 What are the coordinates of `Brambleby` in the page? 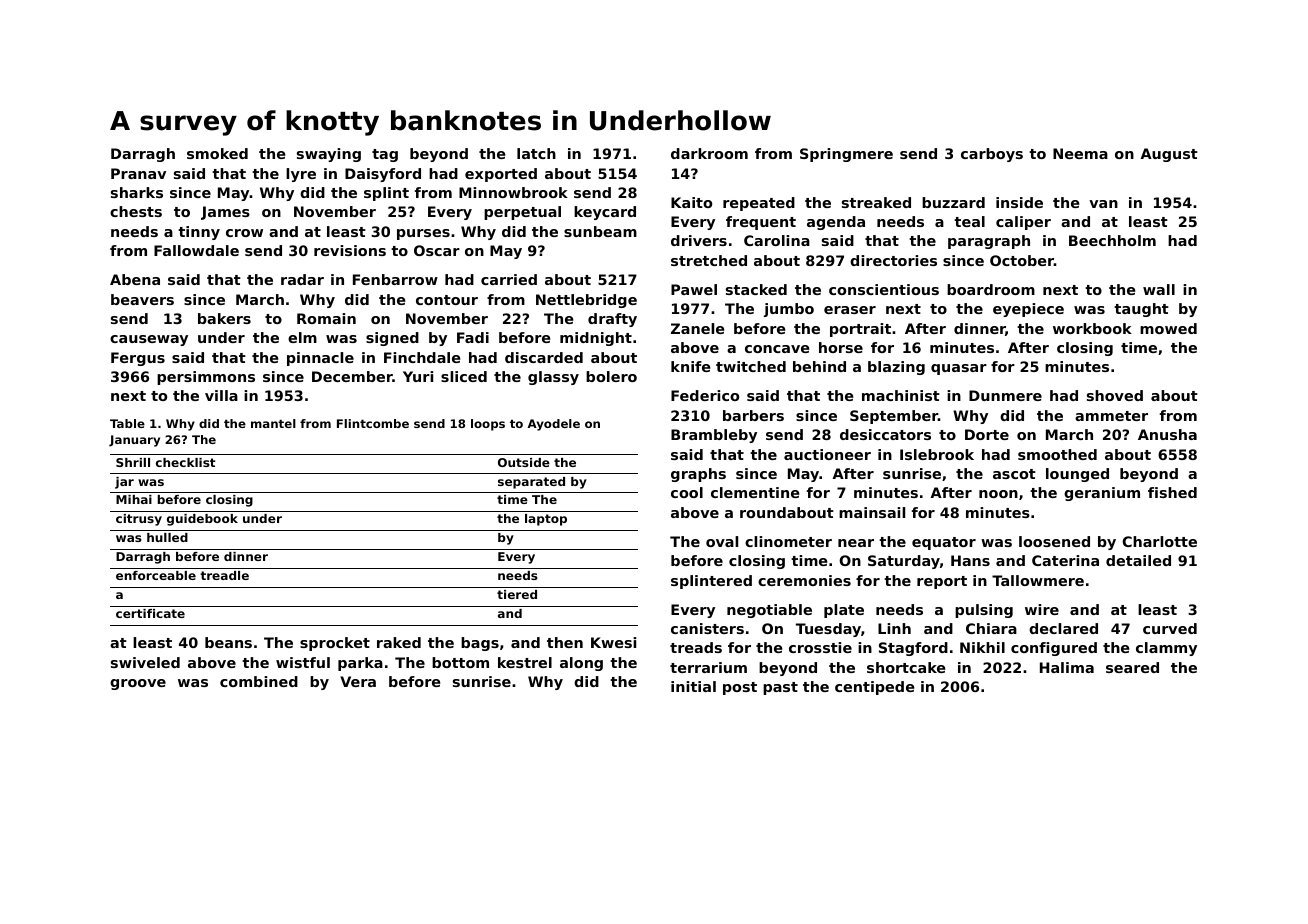 It's located at (714, 436).
